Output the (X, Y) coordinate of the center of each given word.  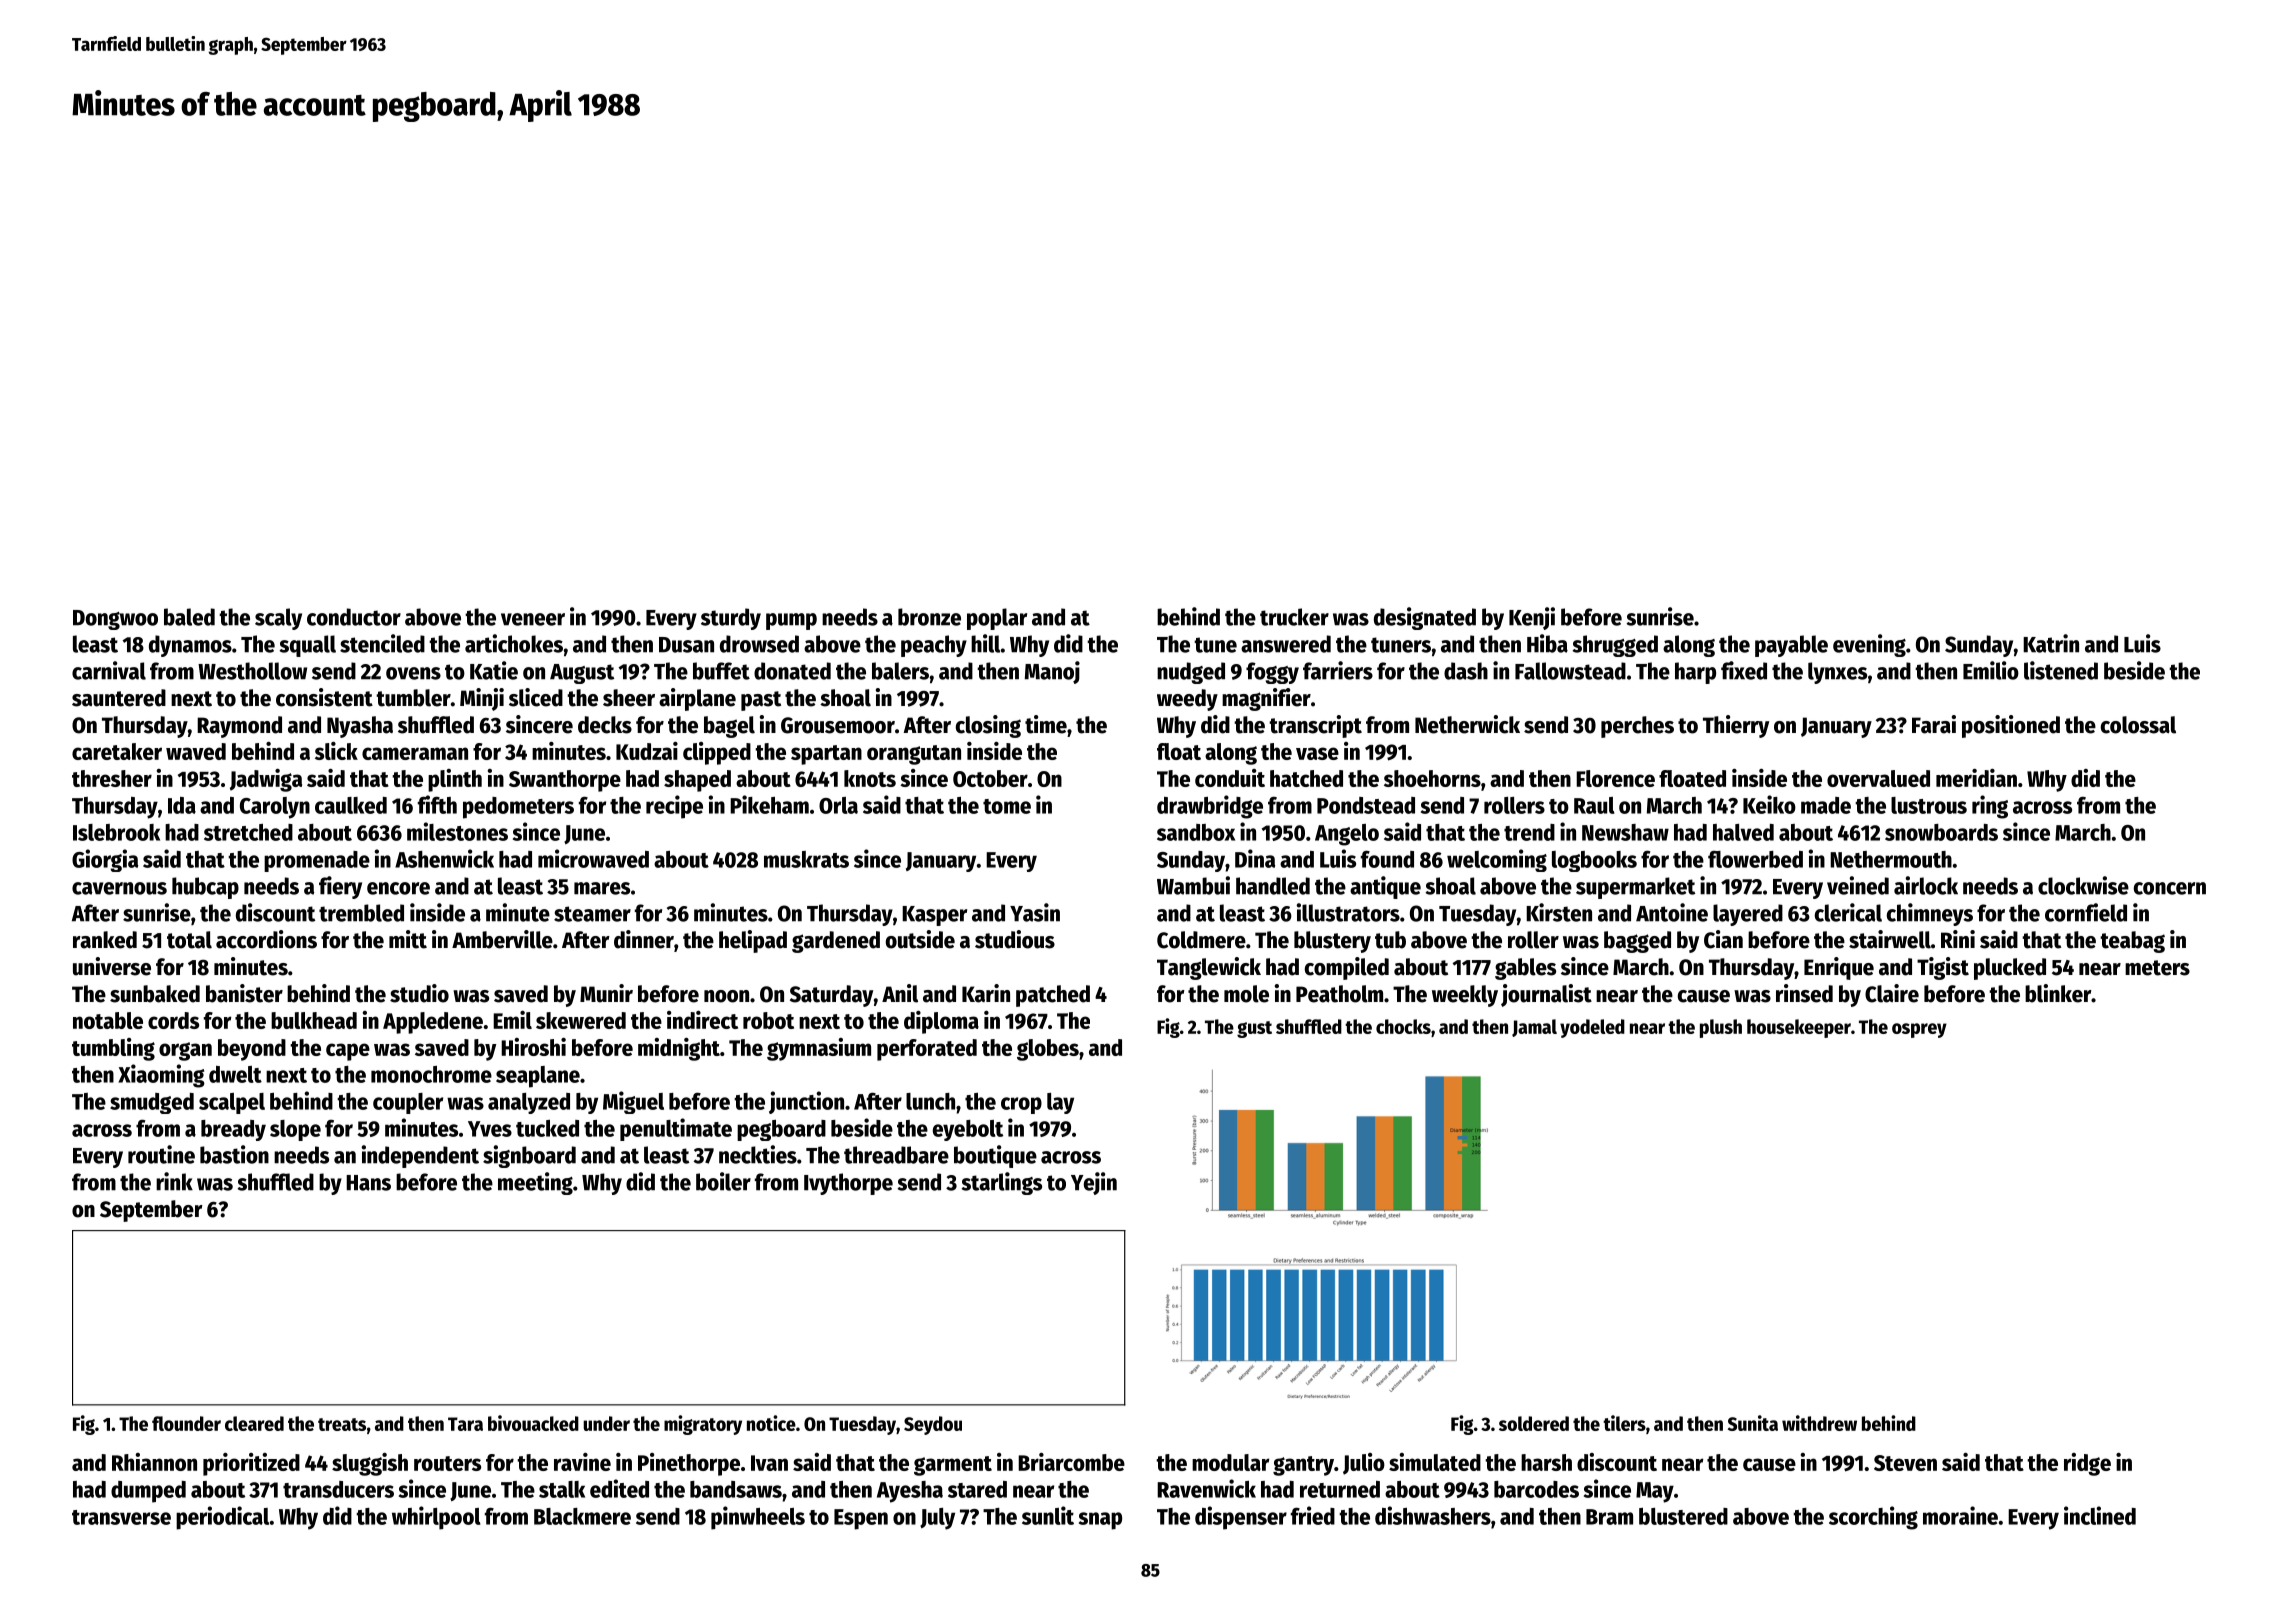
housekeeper (1799, 1028)
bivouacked (533, 1423)
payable (1791, 646)
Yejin (1094, 1183)
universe (112, 966)
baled (189, 617)
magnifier (1266, 699)
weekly (1465, 996)
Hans (368, 1183)
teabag (2132, 942)
